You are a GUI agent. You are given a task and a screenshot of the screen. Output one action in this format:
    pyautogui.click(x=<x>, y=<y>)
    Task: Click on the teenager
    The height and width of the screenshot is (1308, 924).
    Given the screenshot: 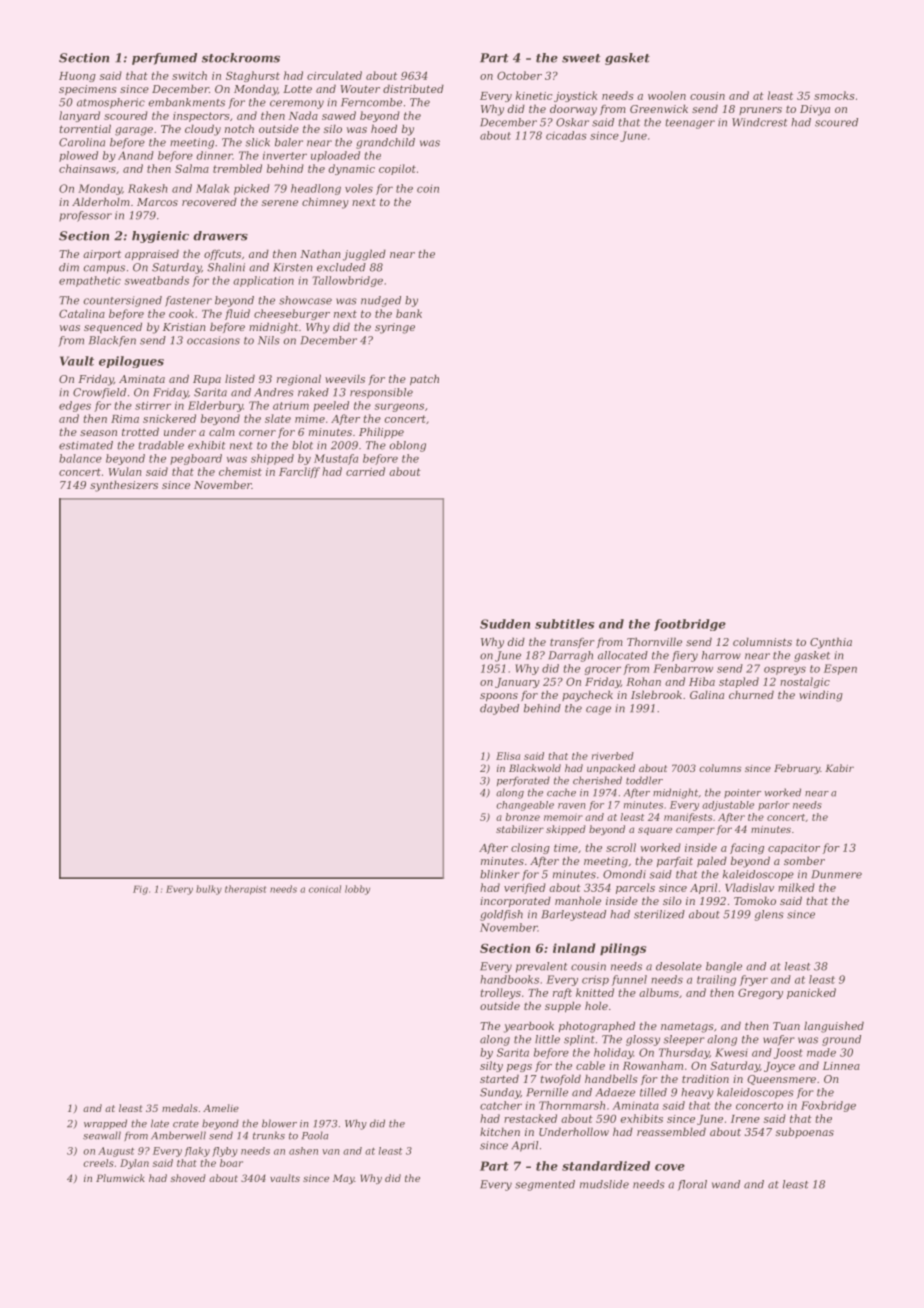 What is the action you would take?
    pyautogui.click(x=690, y=124)
